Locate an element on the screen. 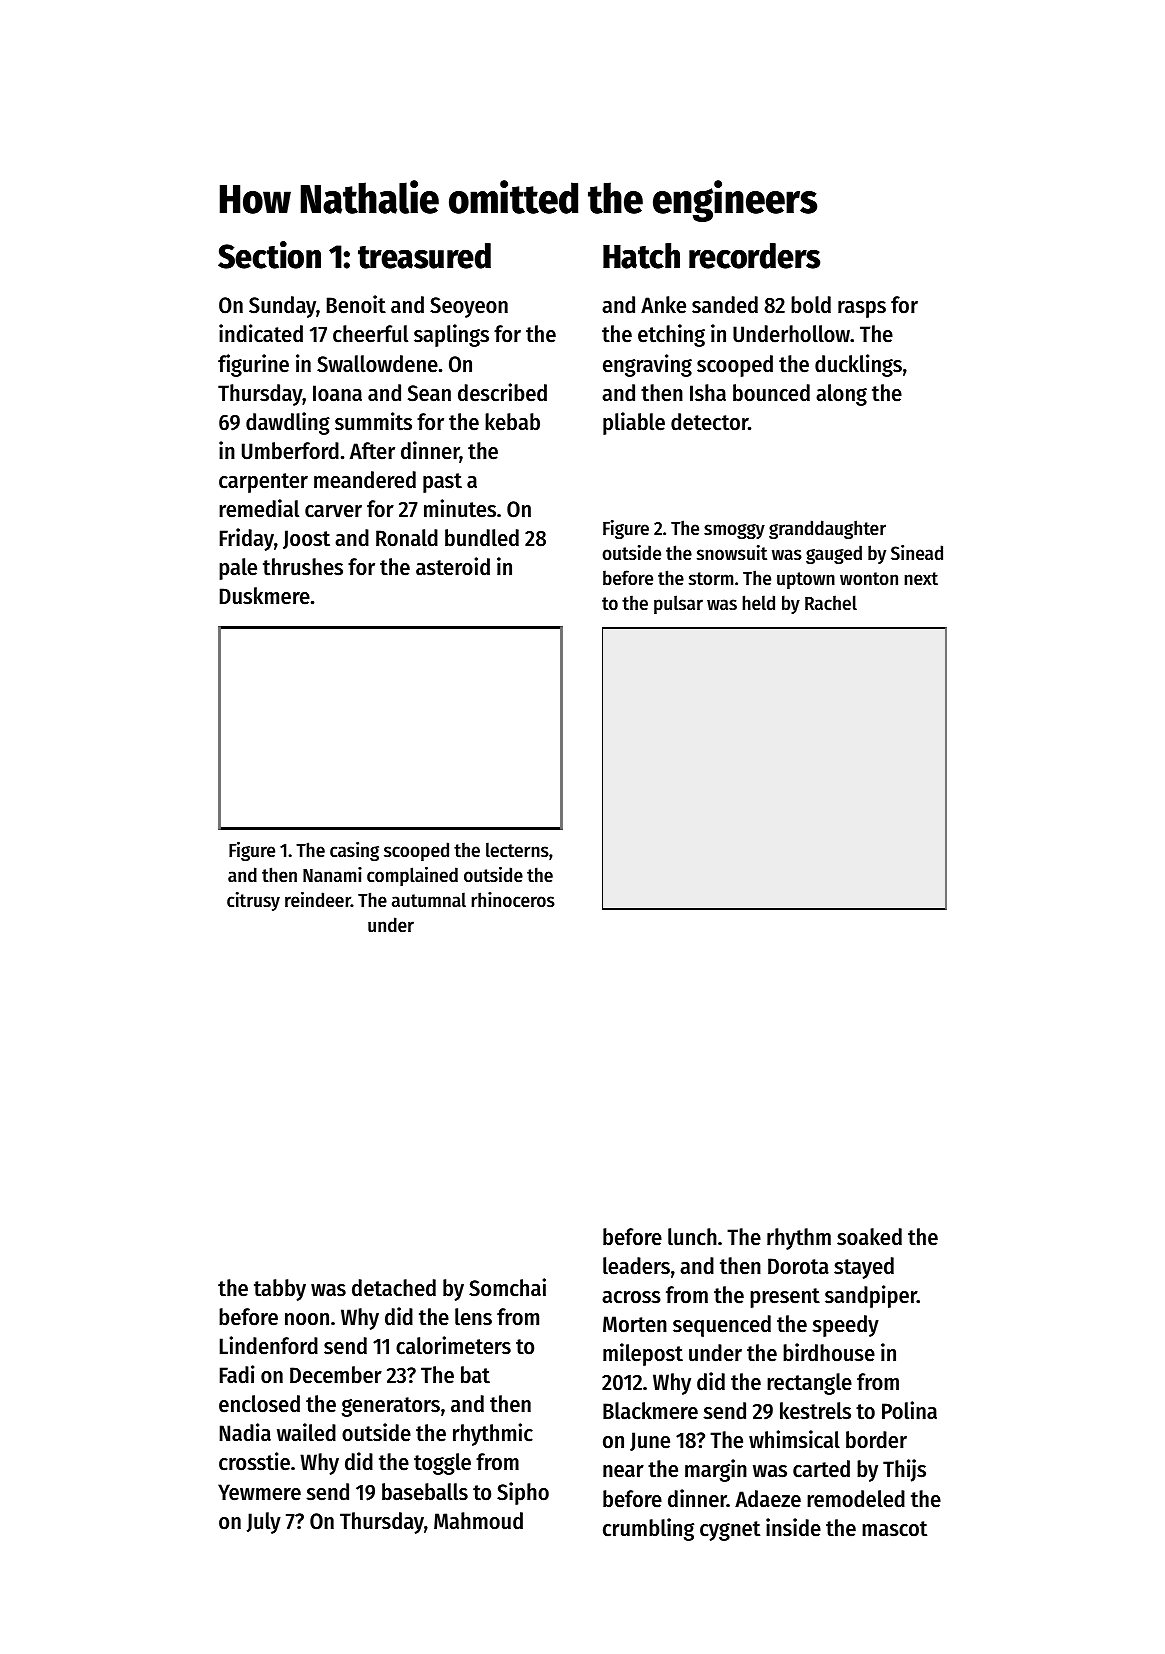 This screenshot has width=1165, height=1654. lecterns is located at coordinates (517, 850).
